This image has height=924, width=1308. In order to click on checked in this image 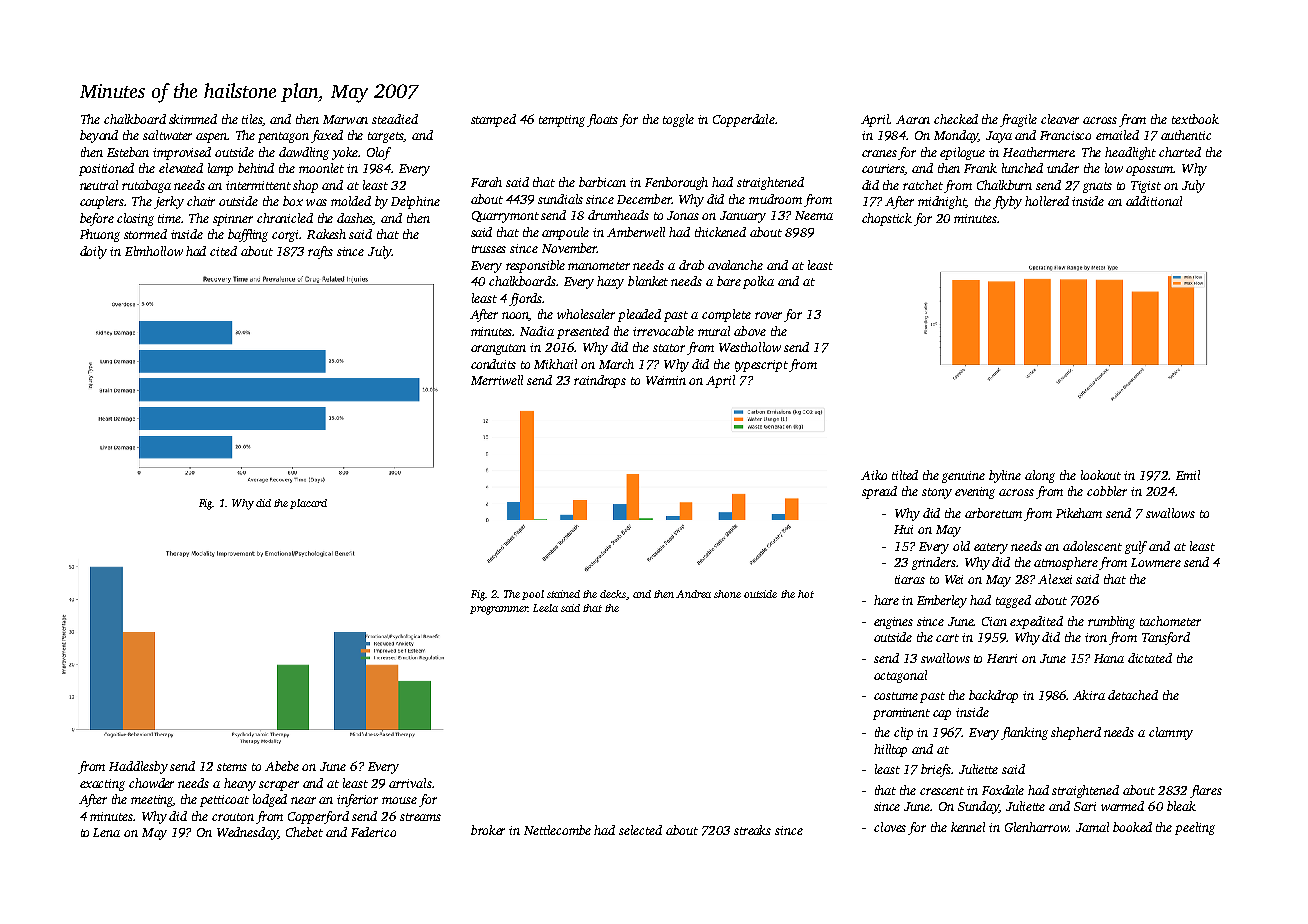, I will do `click(956, 119)`.
